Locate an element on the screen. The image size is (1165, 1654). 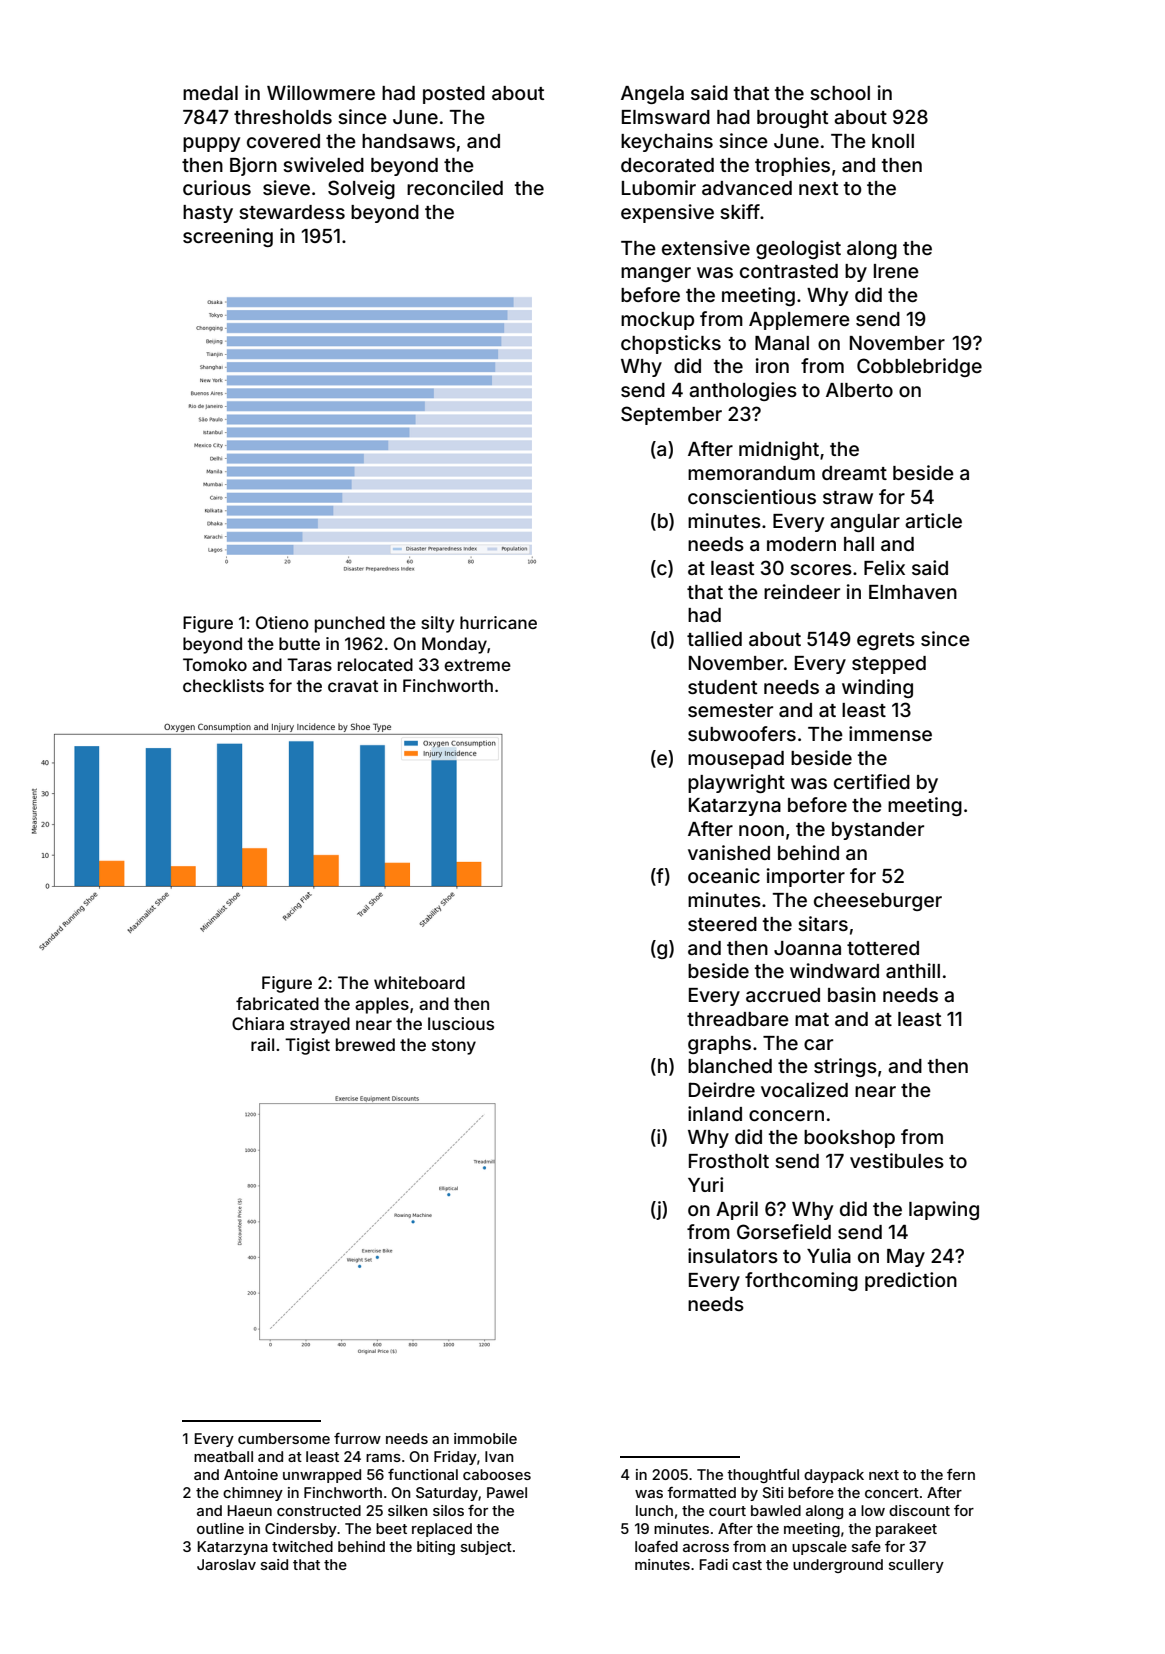
concern is located at coordinates (786, 1115).
